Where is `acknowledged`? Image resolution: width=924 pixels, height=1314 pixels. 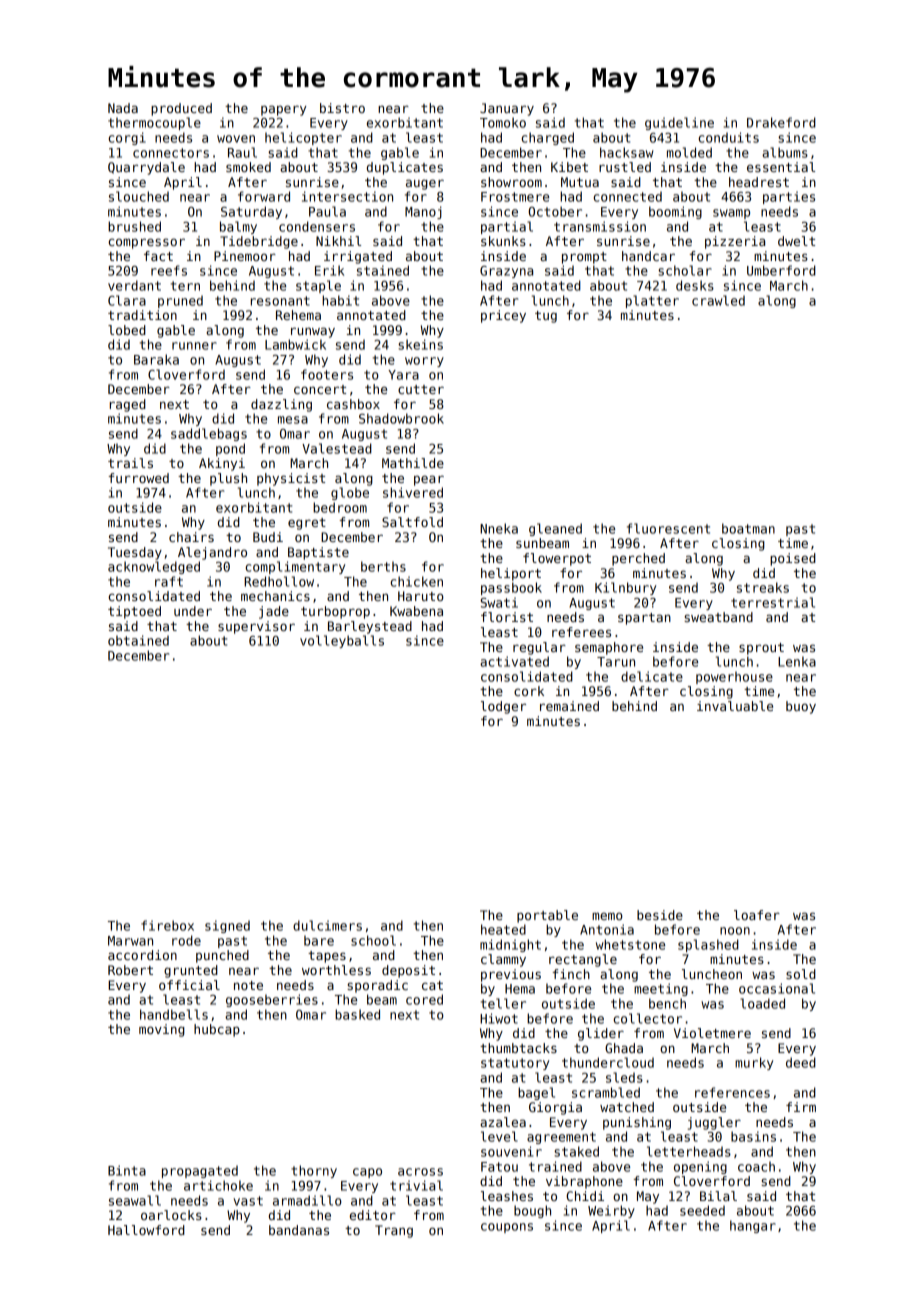 acknowledged is located at coordinates (154, 567).
